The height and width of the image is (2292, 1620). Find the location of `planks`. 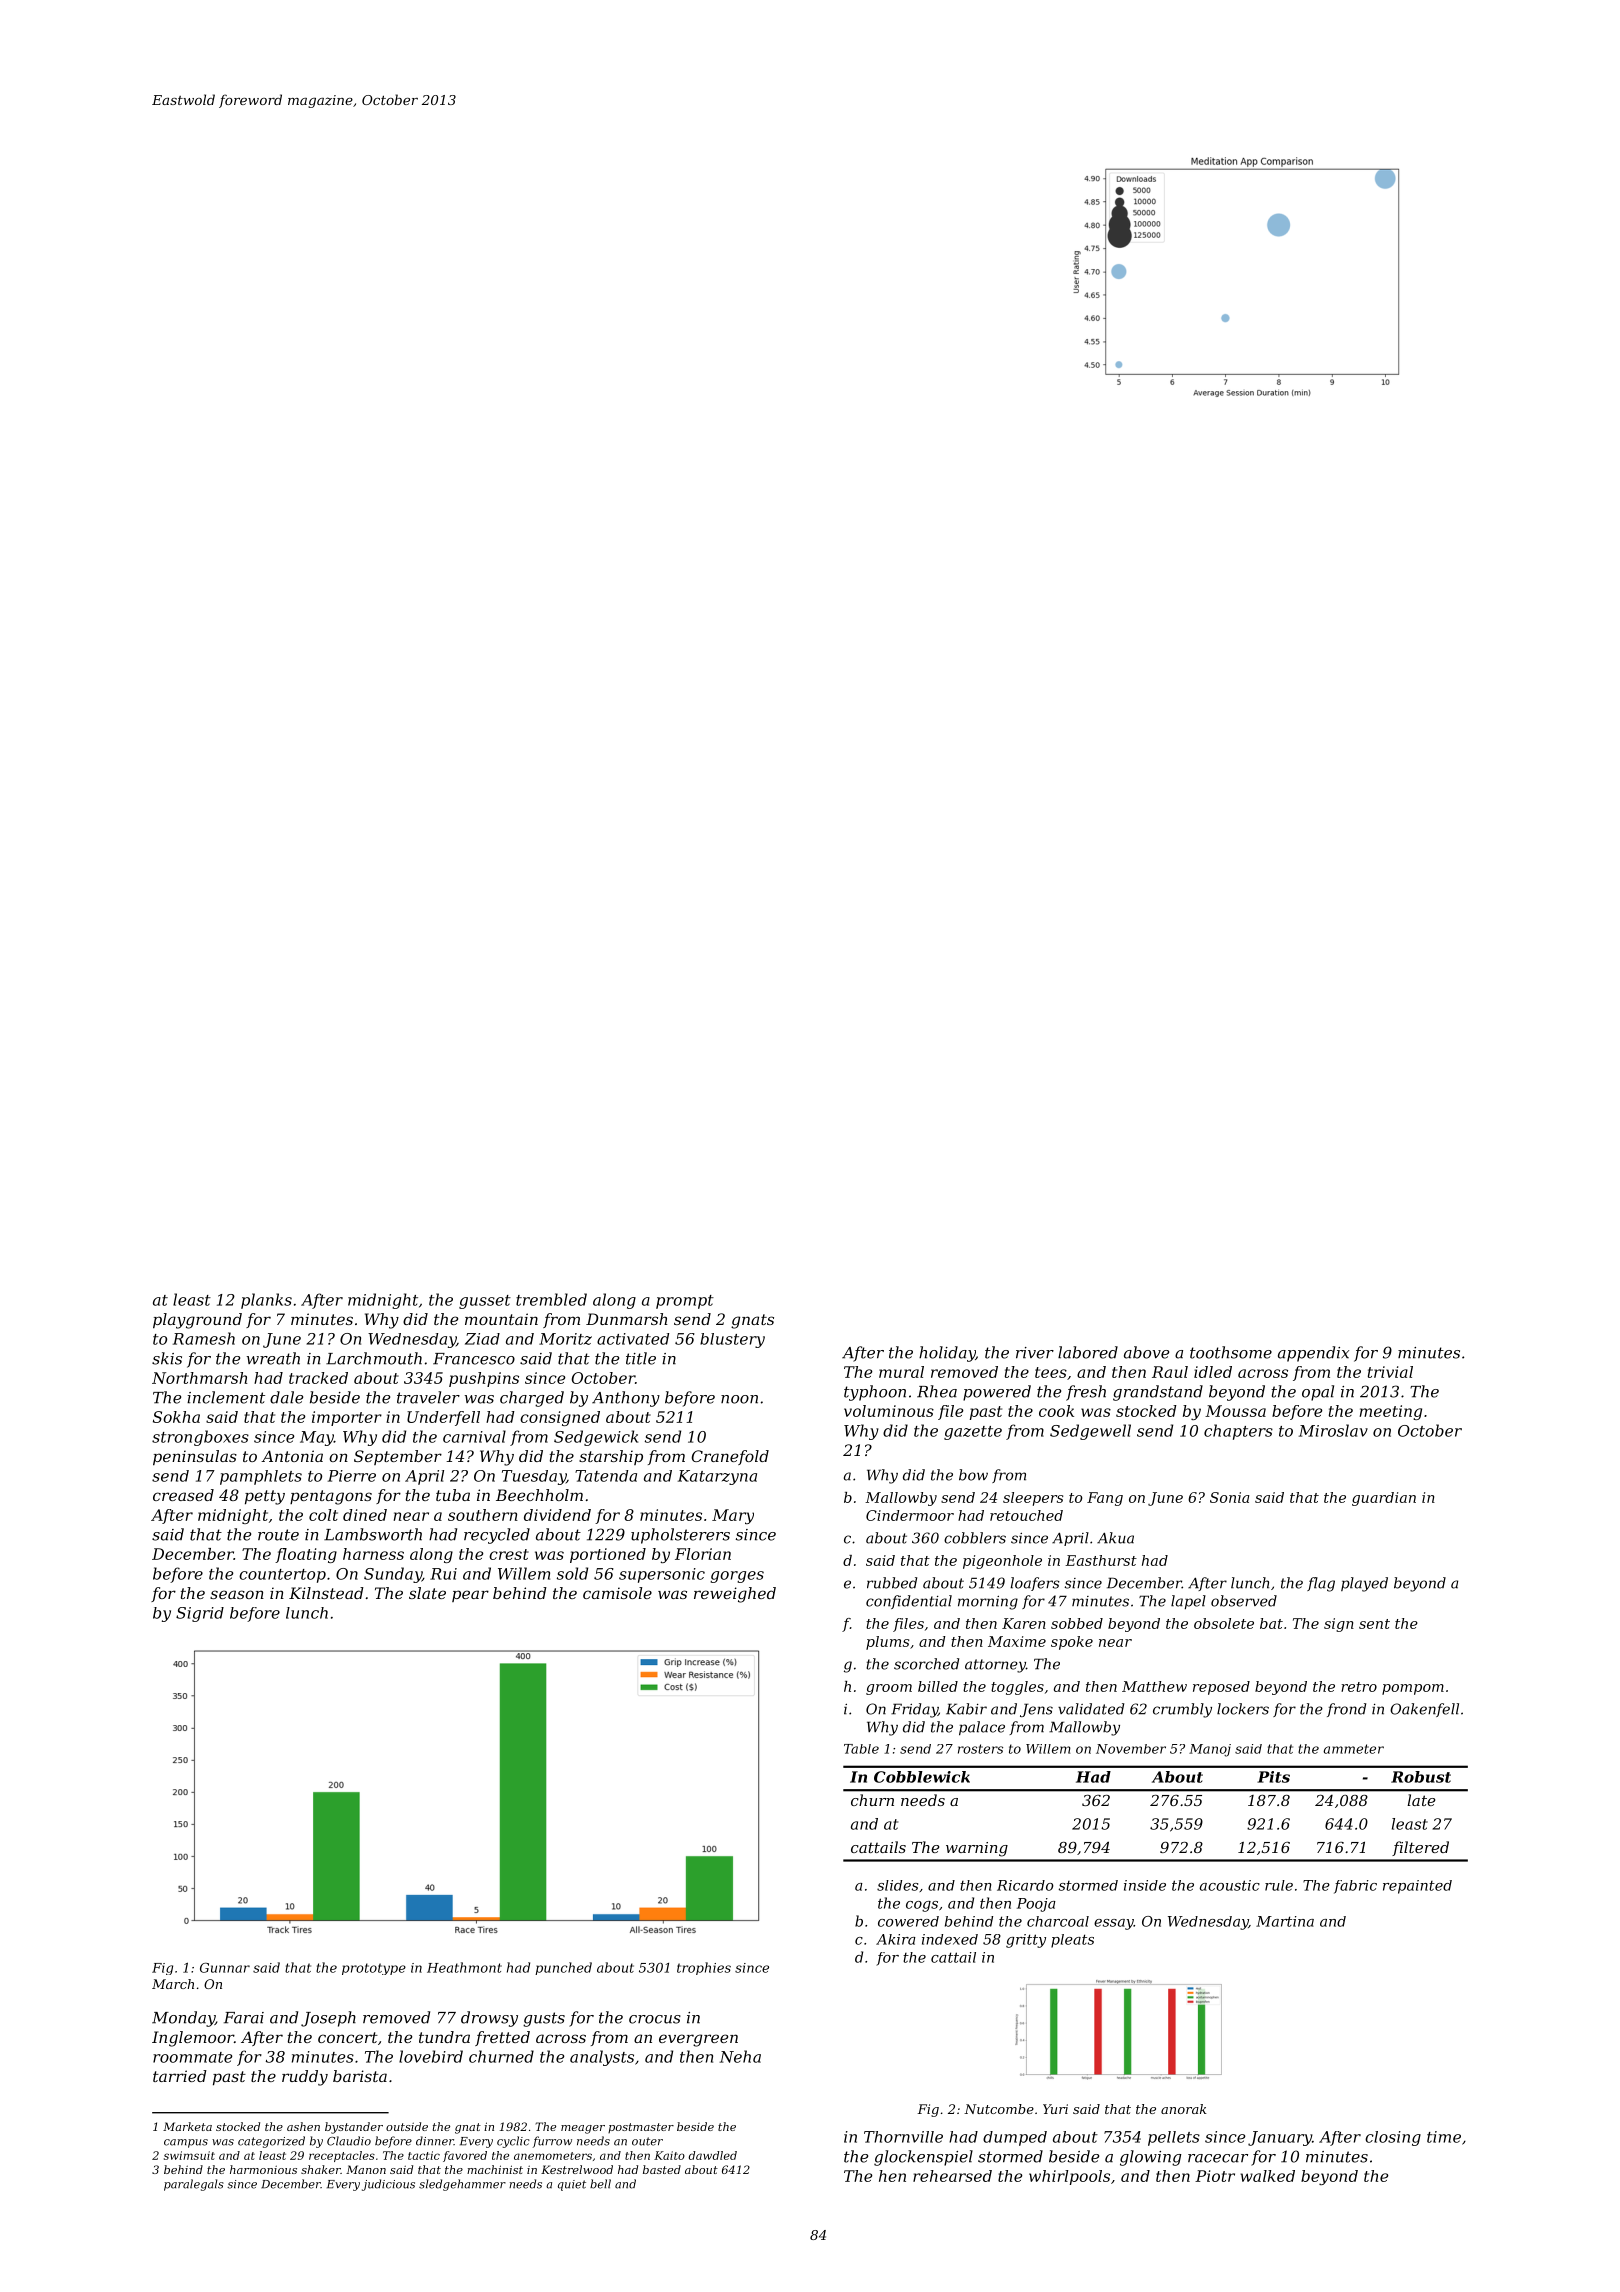

planks is located at coordinates (266, 1301).
